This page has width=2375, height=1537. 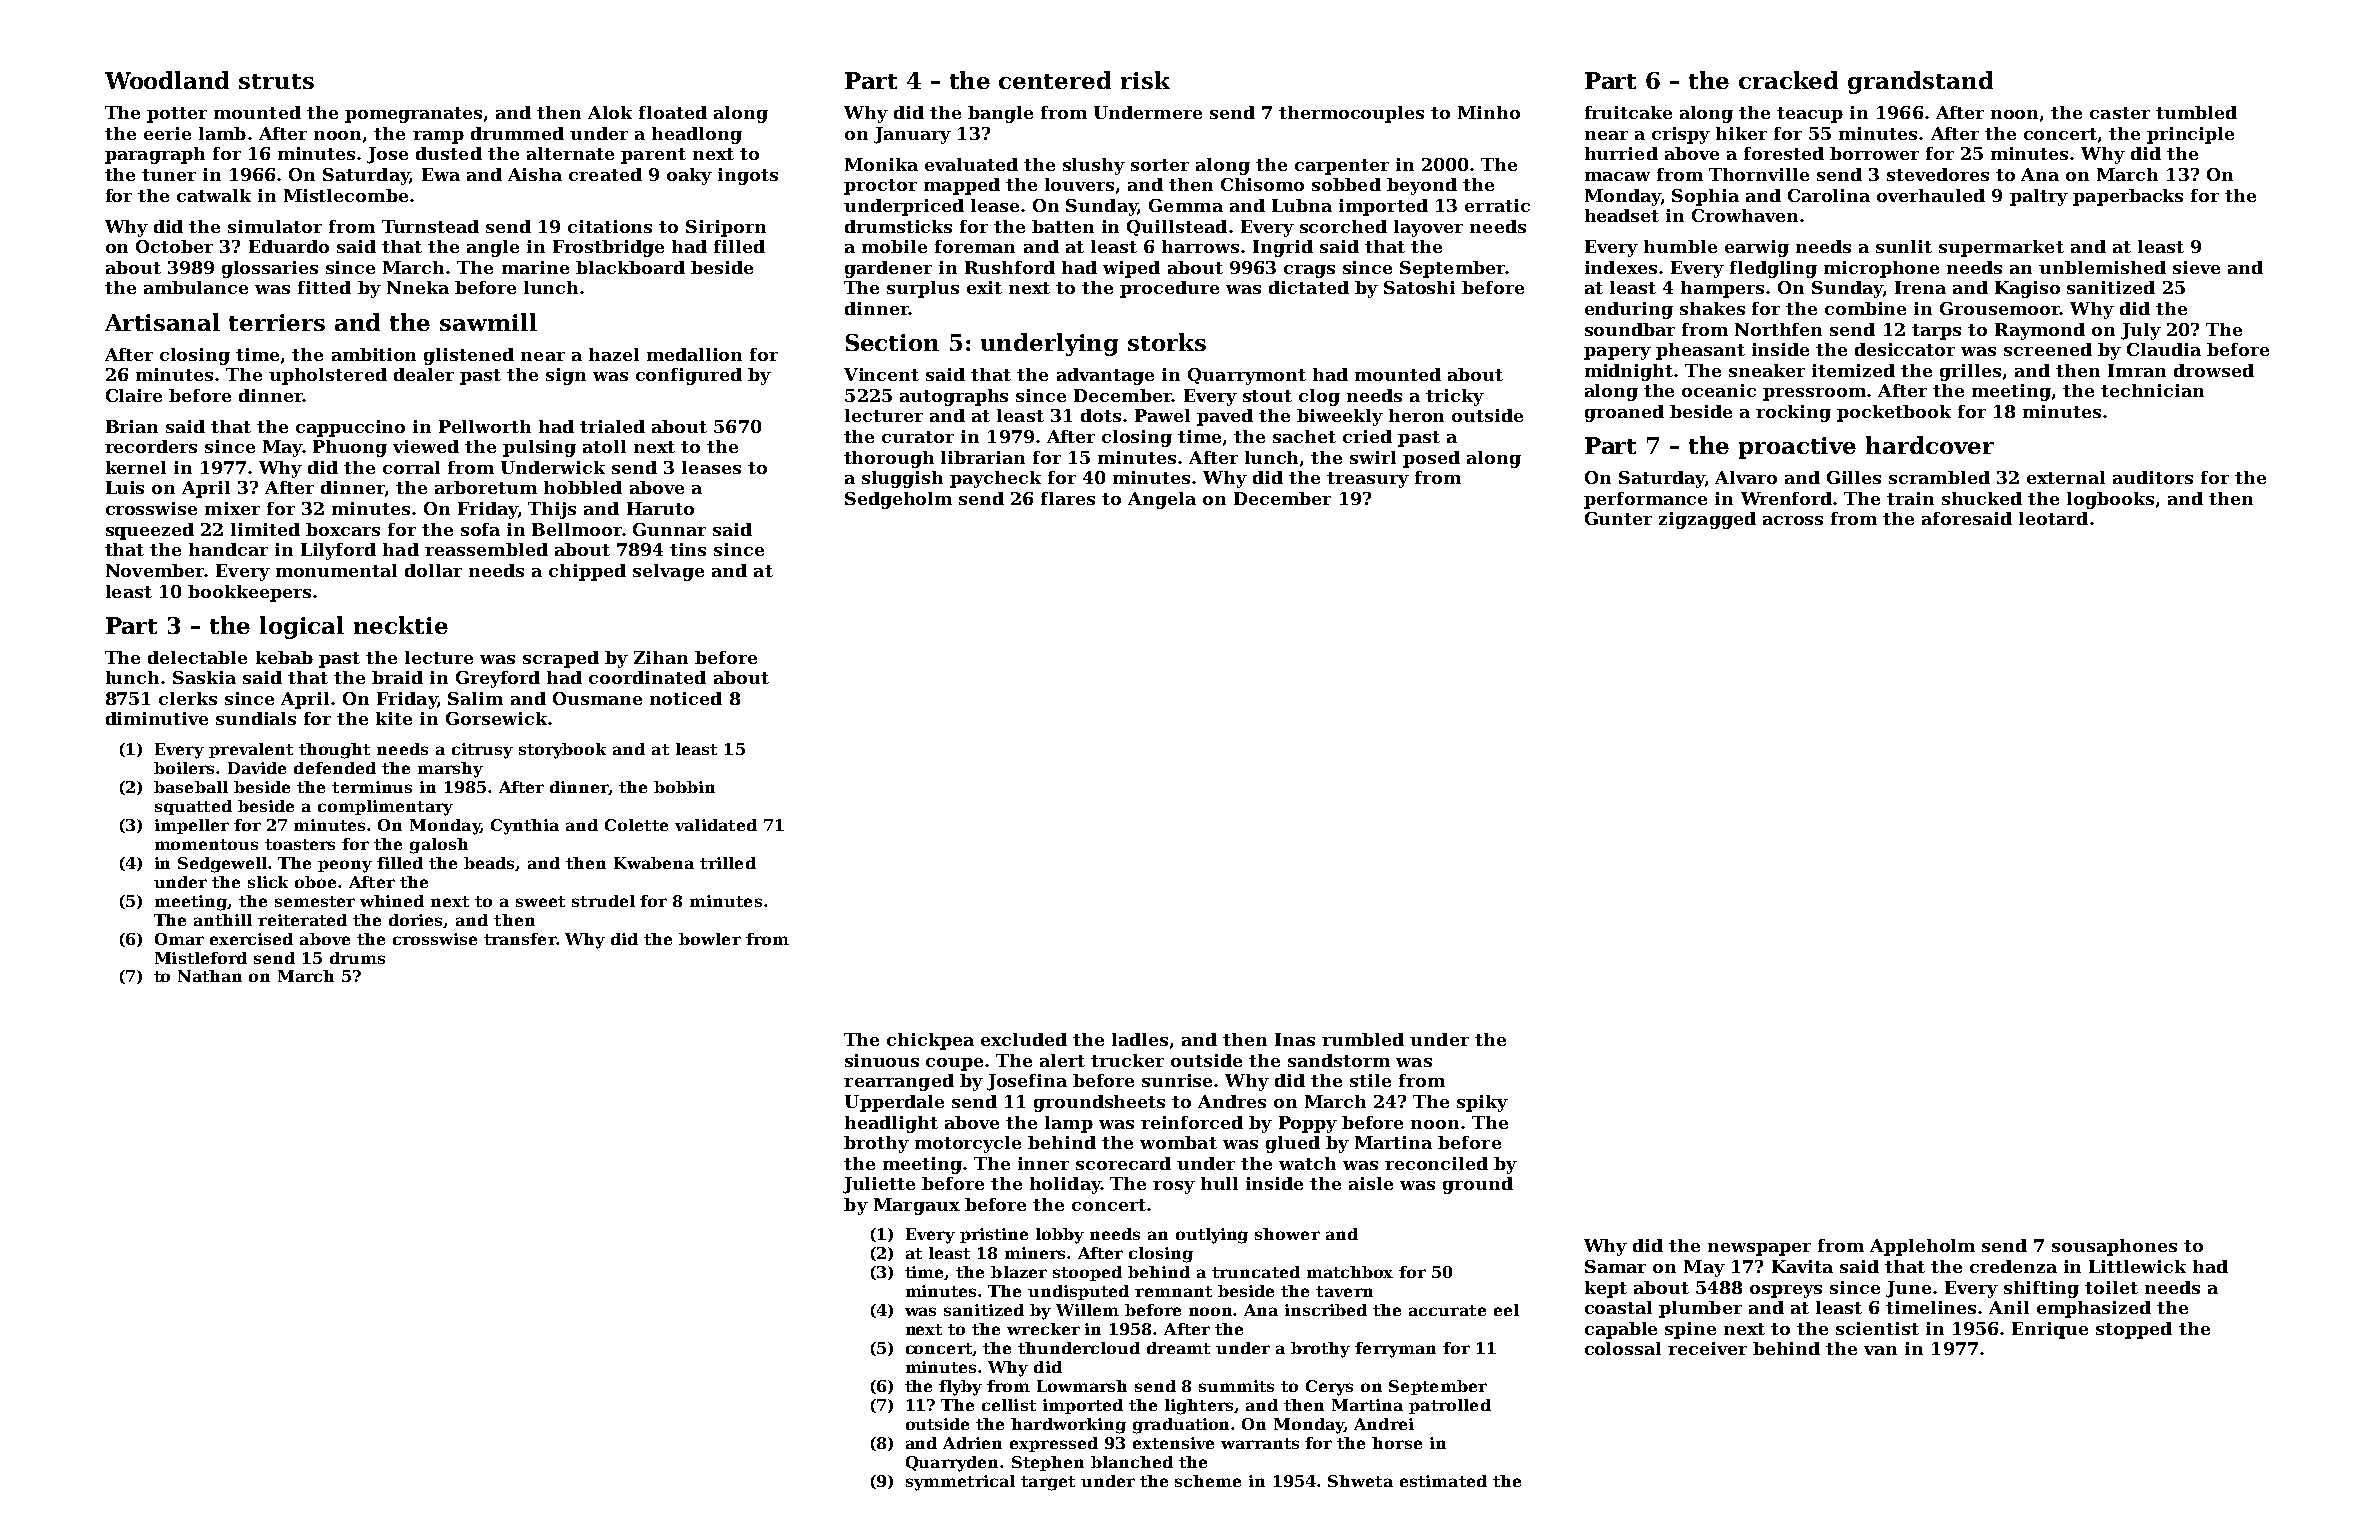 I want to click on necktie, so click(x=401, y=625).
